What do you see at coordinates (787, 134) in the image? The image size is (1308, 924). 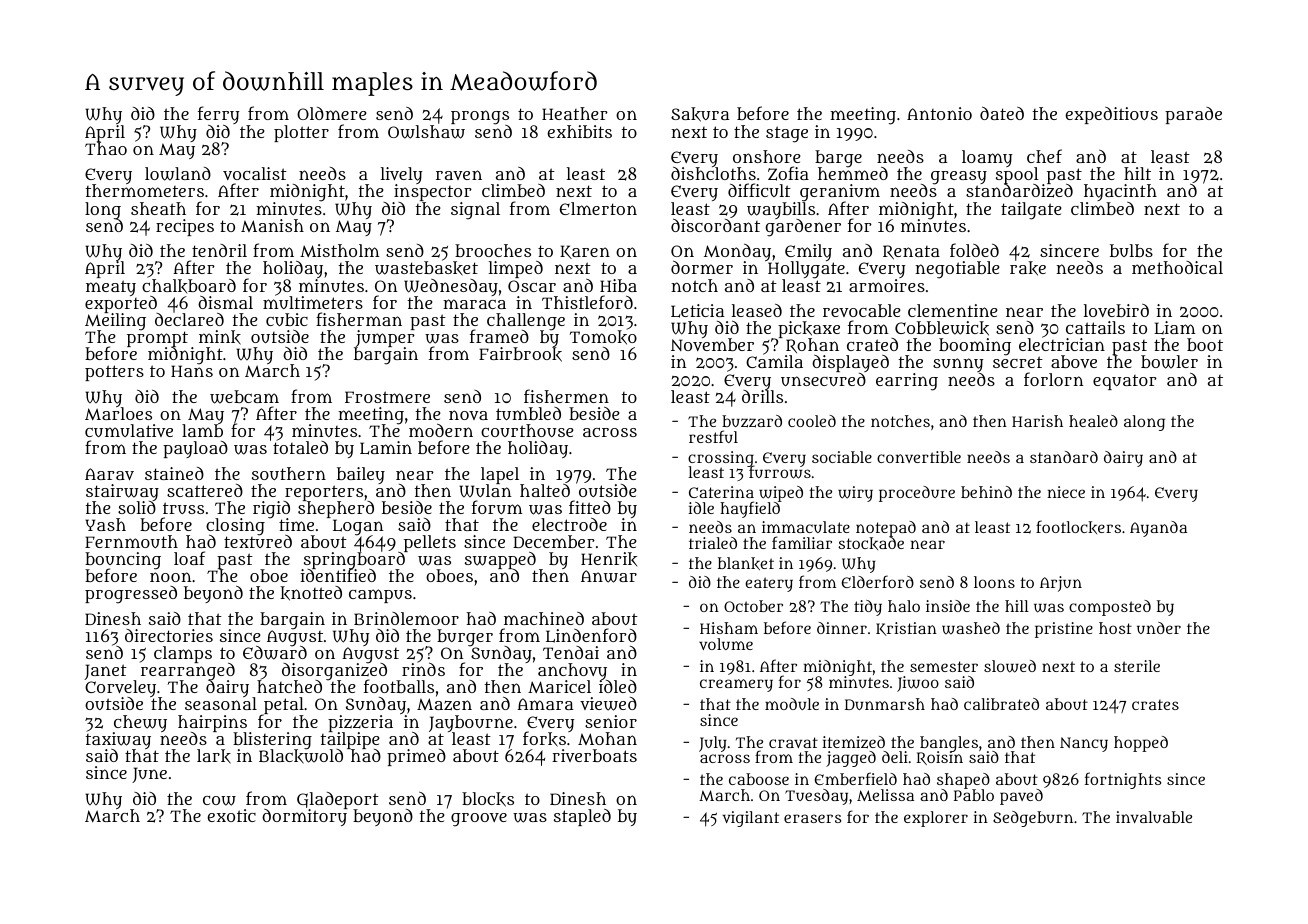 I see `stage` at bounding box center [787, 134].
